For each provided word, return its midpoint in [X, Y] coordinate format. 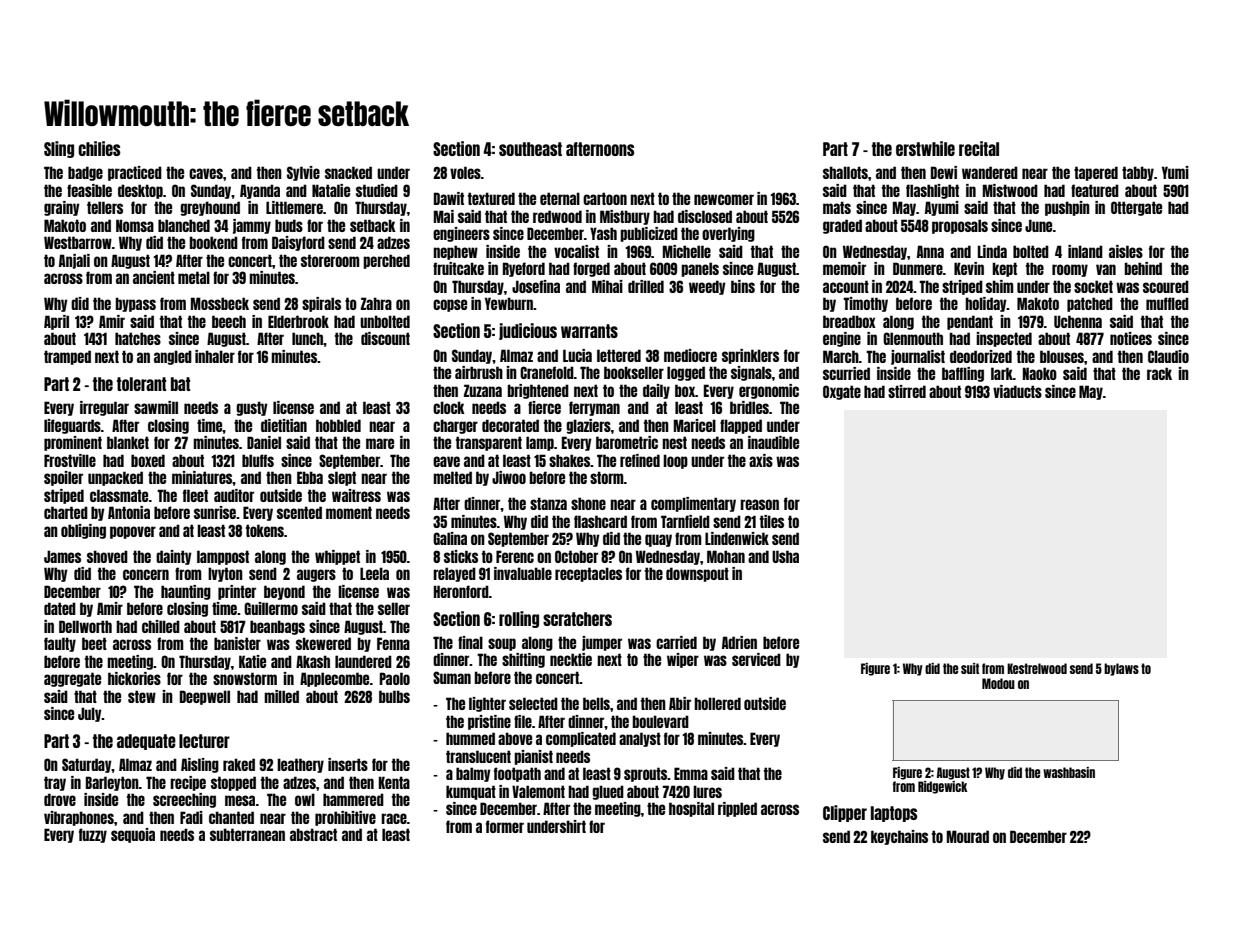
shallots [845, 172]
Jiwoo [509, 477]
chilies [99, 148]
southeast [530, 149]
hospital [691, 809]
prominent [73, 443]
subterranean [247, 834]
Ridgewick [942, 787]
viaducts [1017, 391]
